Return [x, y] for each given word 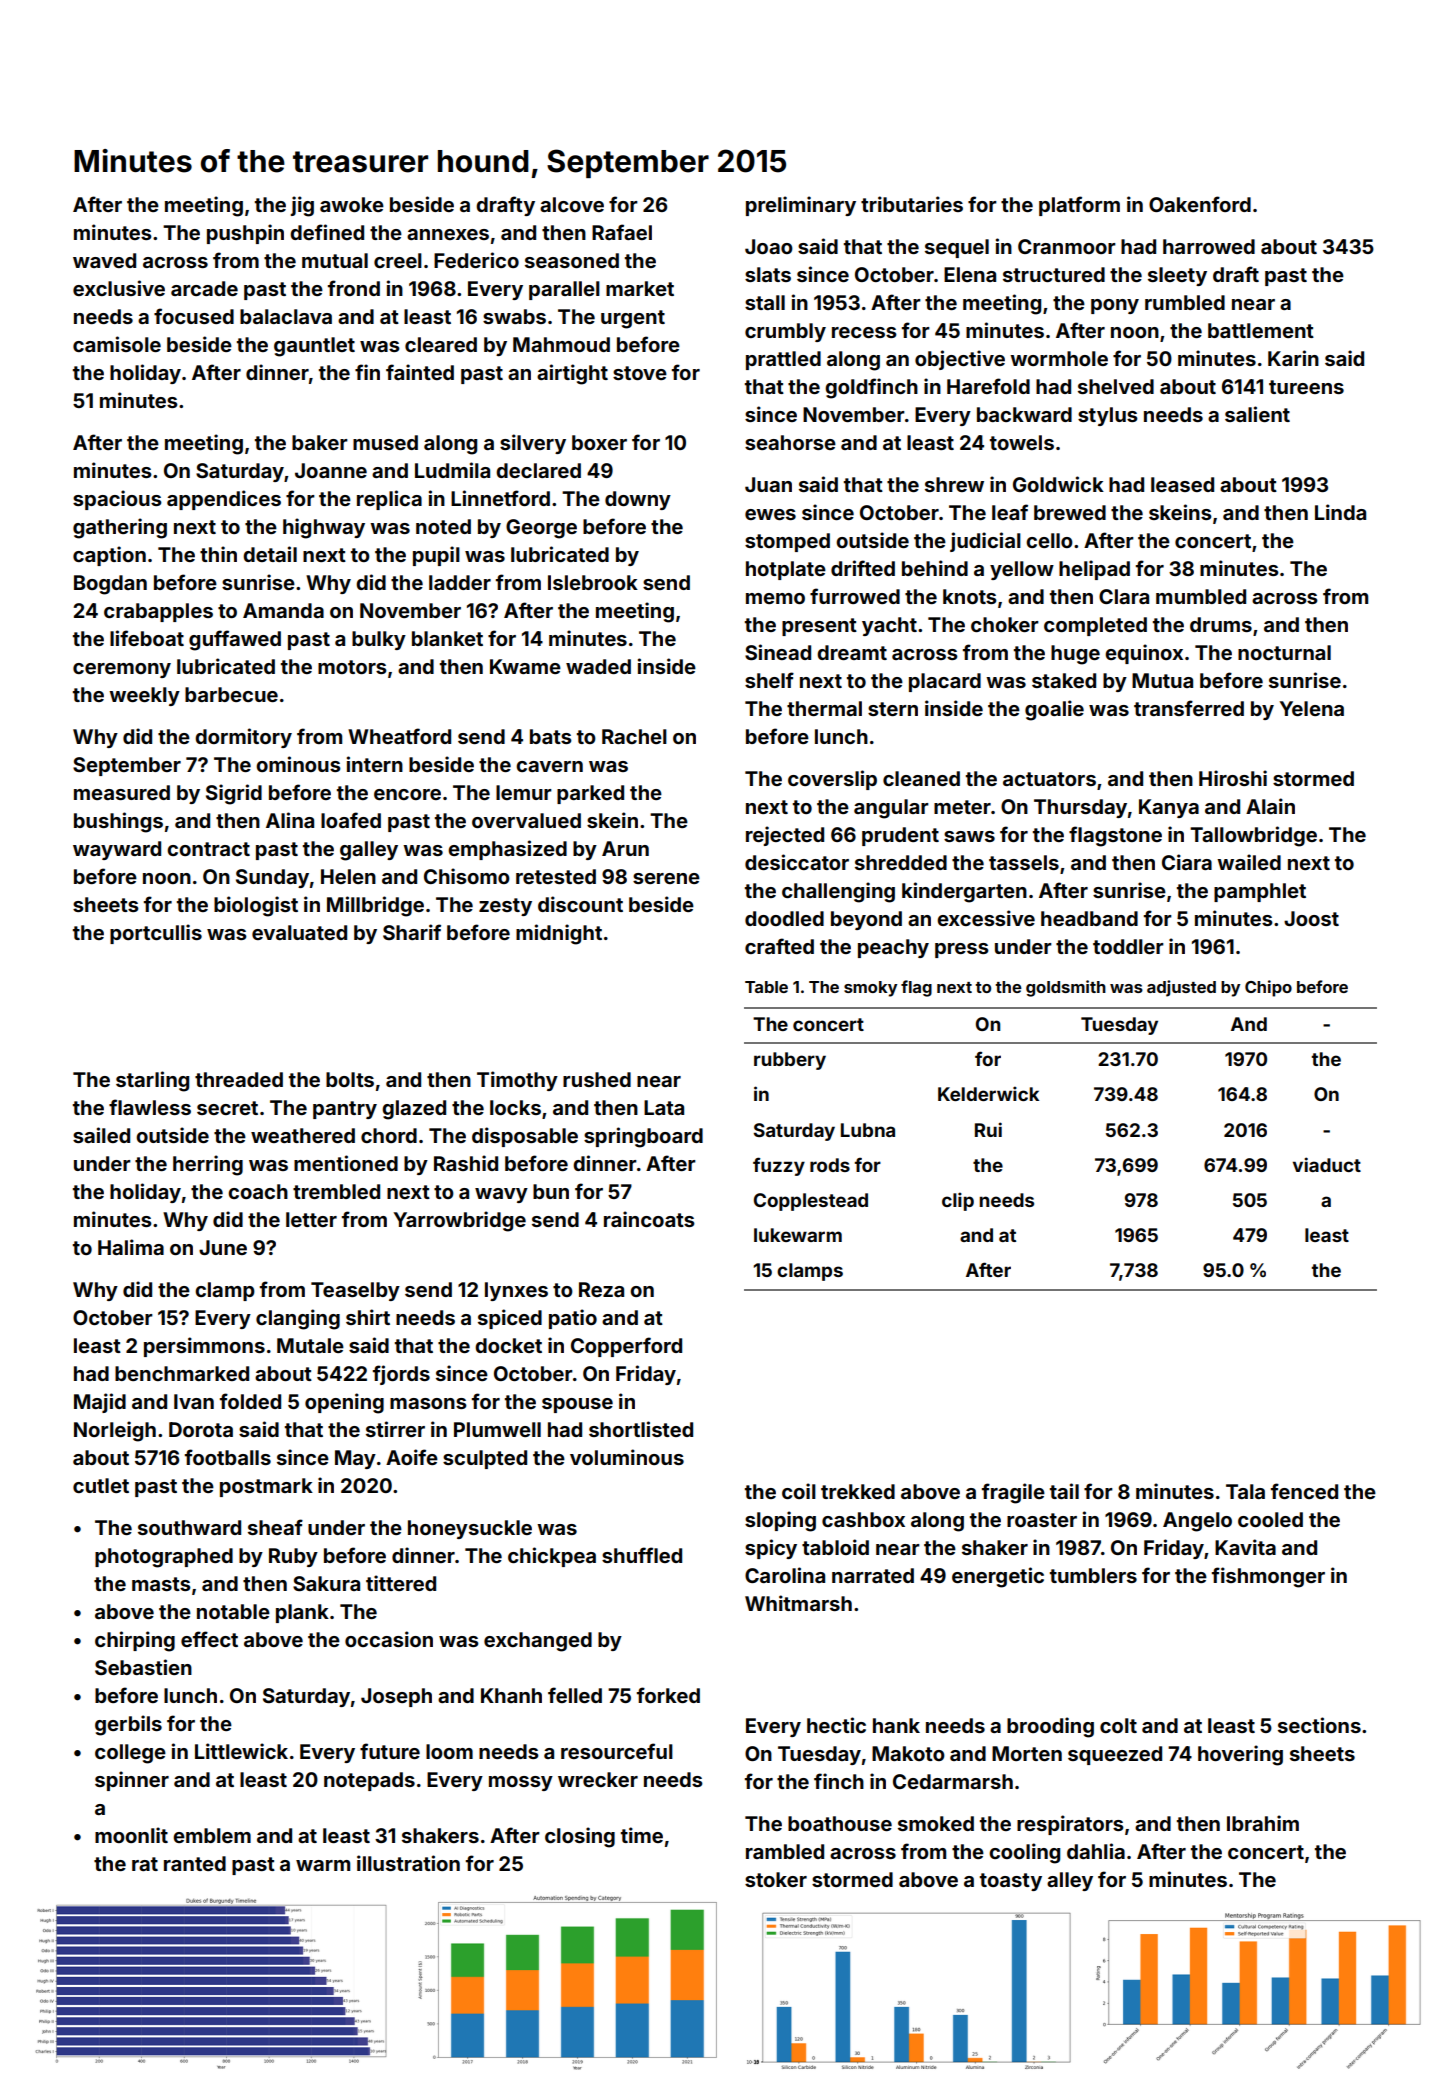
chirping [135, 1641]
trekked [858, 1491]
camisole [117, 344]
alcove [572, 204]
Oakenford [1200, 204]
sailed [101, 1135]
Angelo [1197, 1522]
